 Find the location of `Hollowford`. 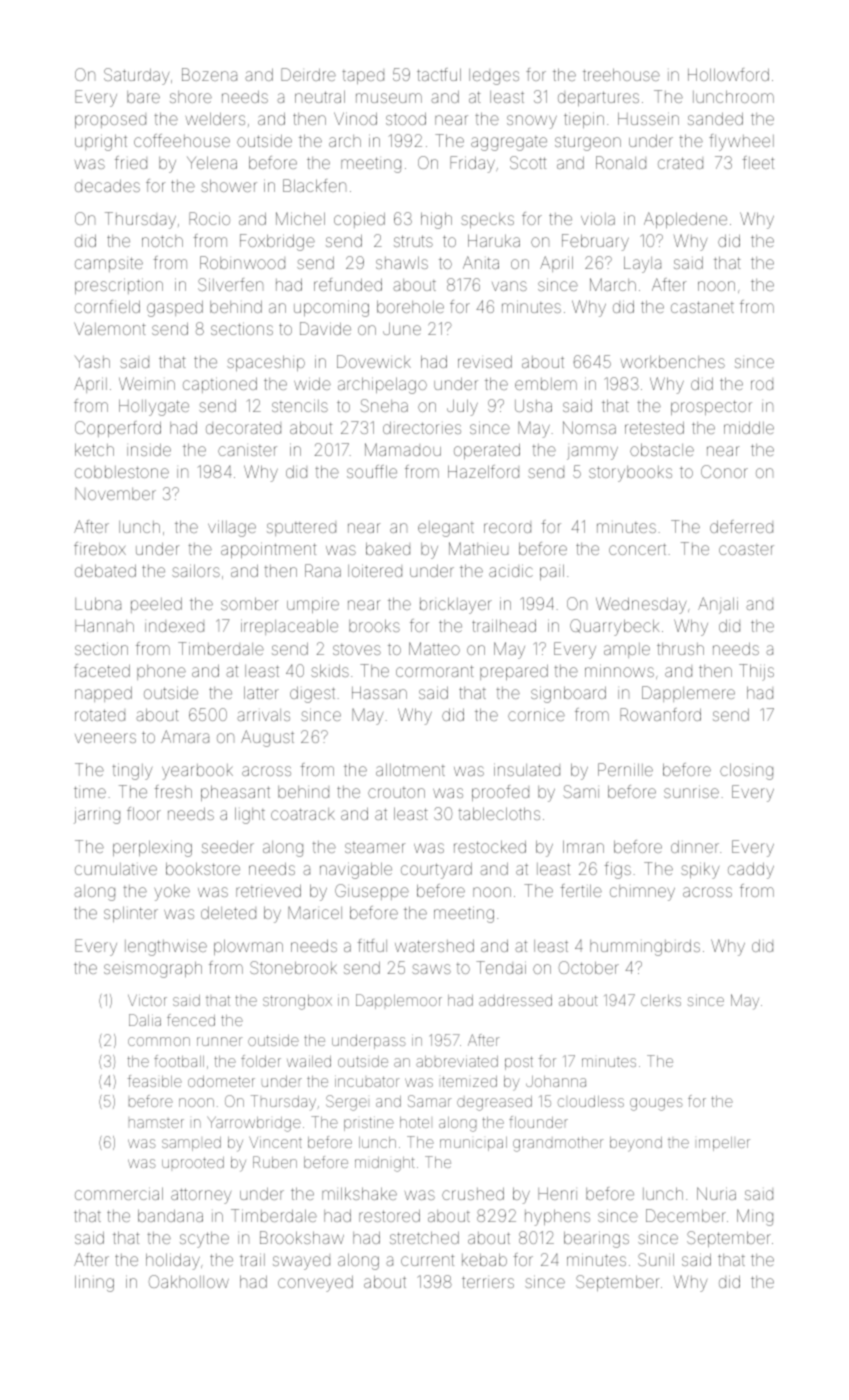

Hollowford is located at coordinates (728, 74).
